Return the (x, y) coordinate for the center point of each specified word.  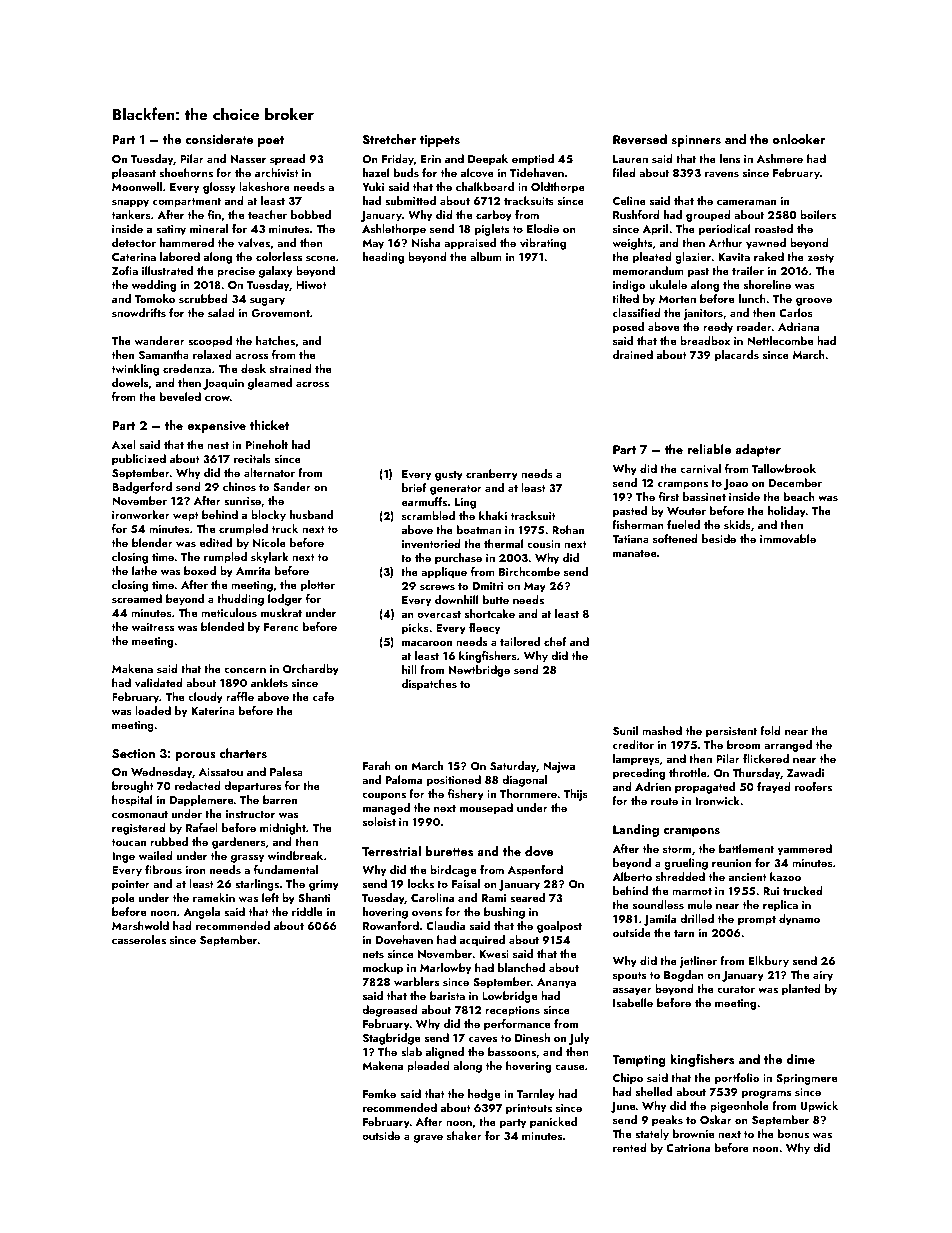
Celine (629, 200)
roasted (774, 228)
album (486, 256)
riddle (307, 911)
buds (406, 172)
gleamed (270, 384)
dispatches (429, 685)
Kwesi (494, 954)
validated (159, 682)
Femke (379, 1093)
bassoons (512, 1051)
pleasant (134, 174)
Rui (771, 891)
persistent (731, 732)
